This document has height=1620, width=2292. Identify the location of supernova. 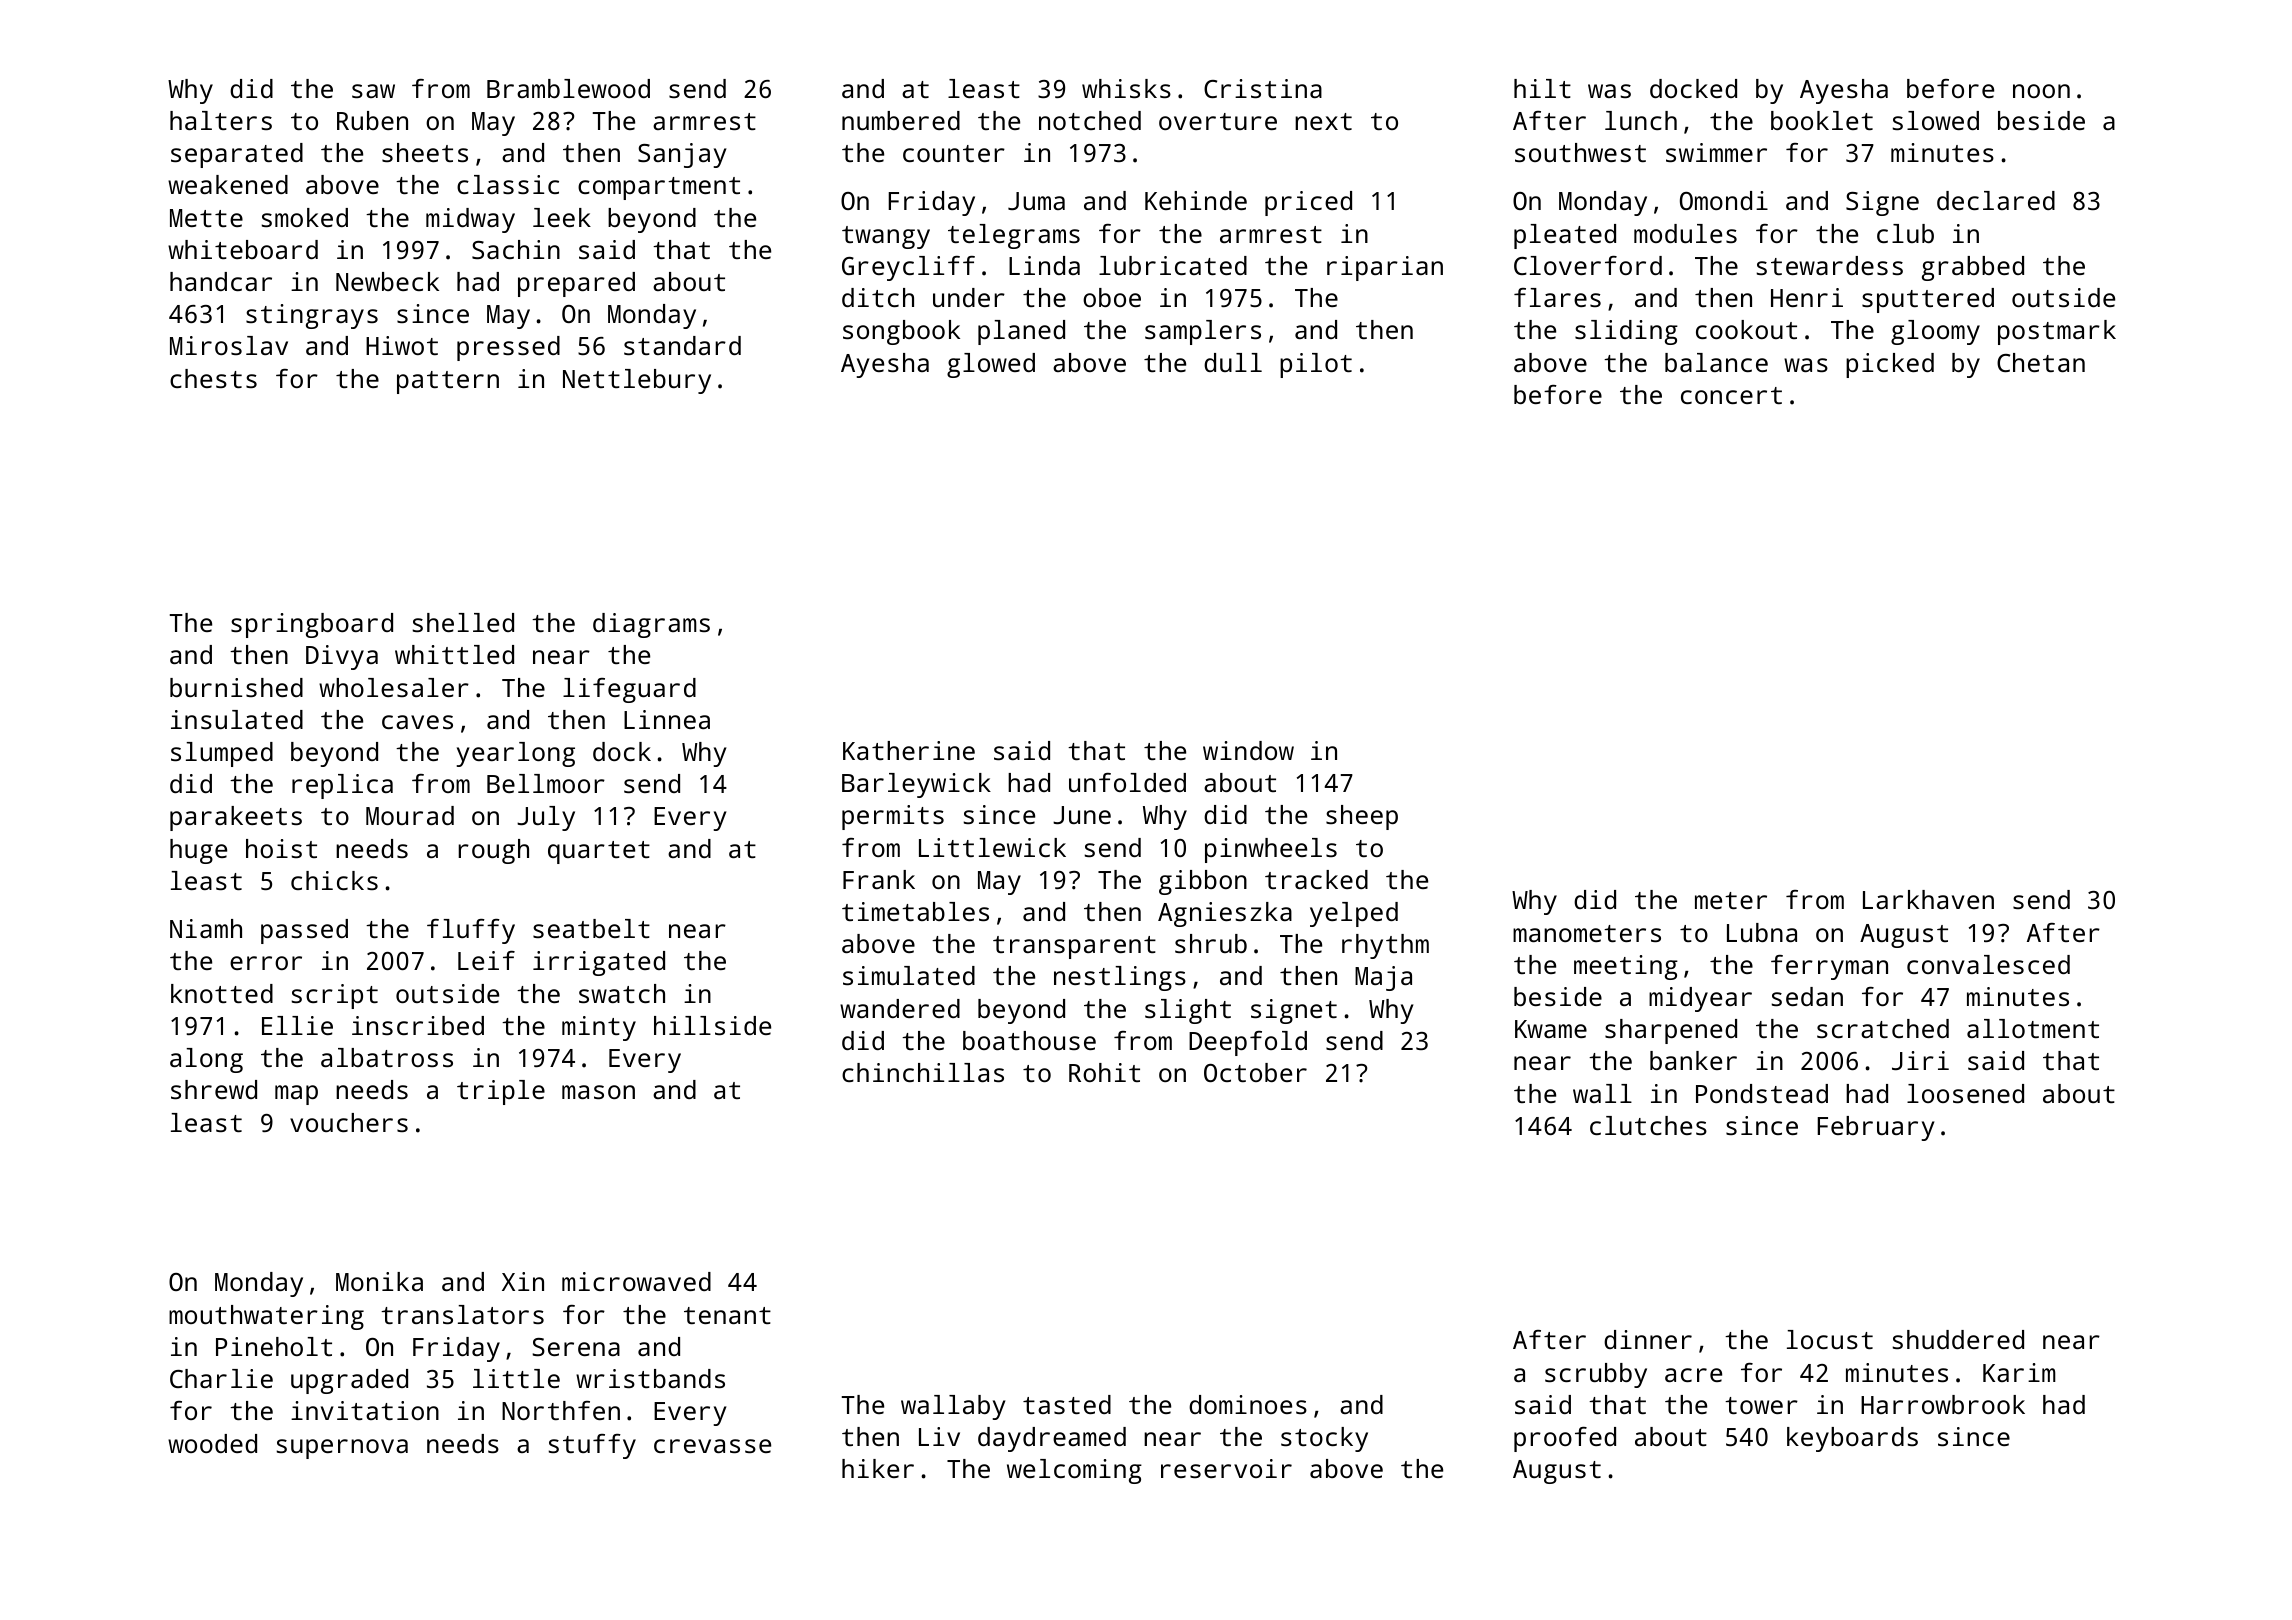
(342, 1449).
